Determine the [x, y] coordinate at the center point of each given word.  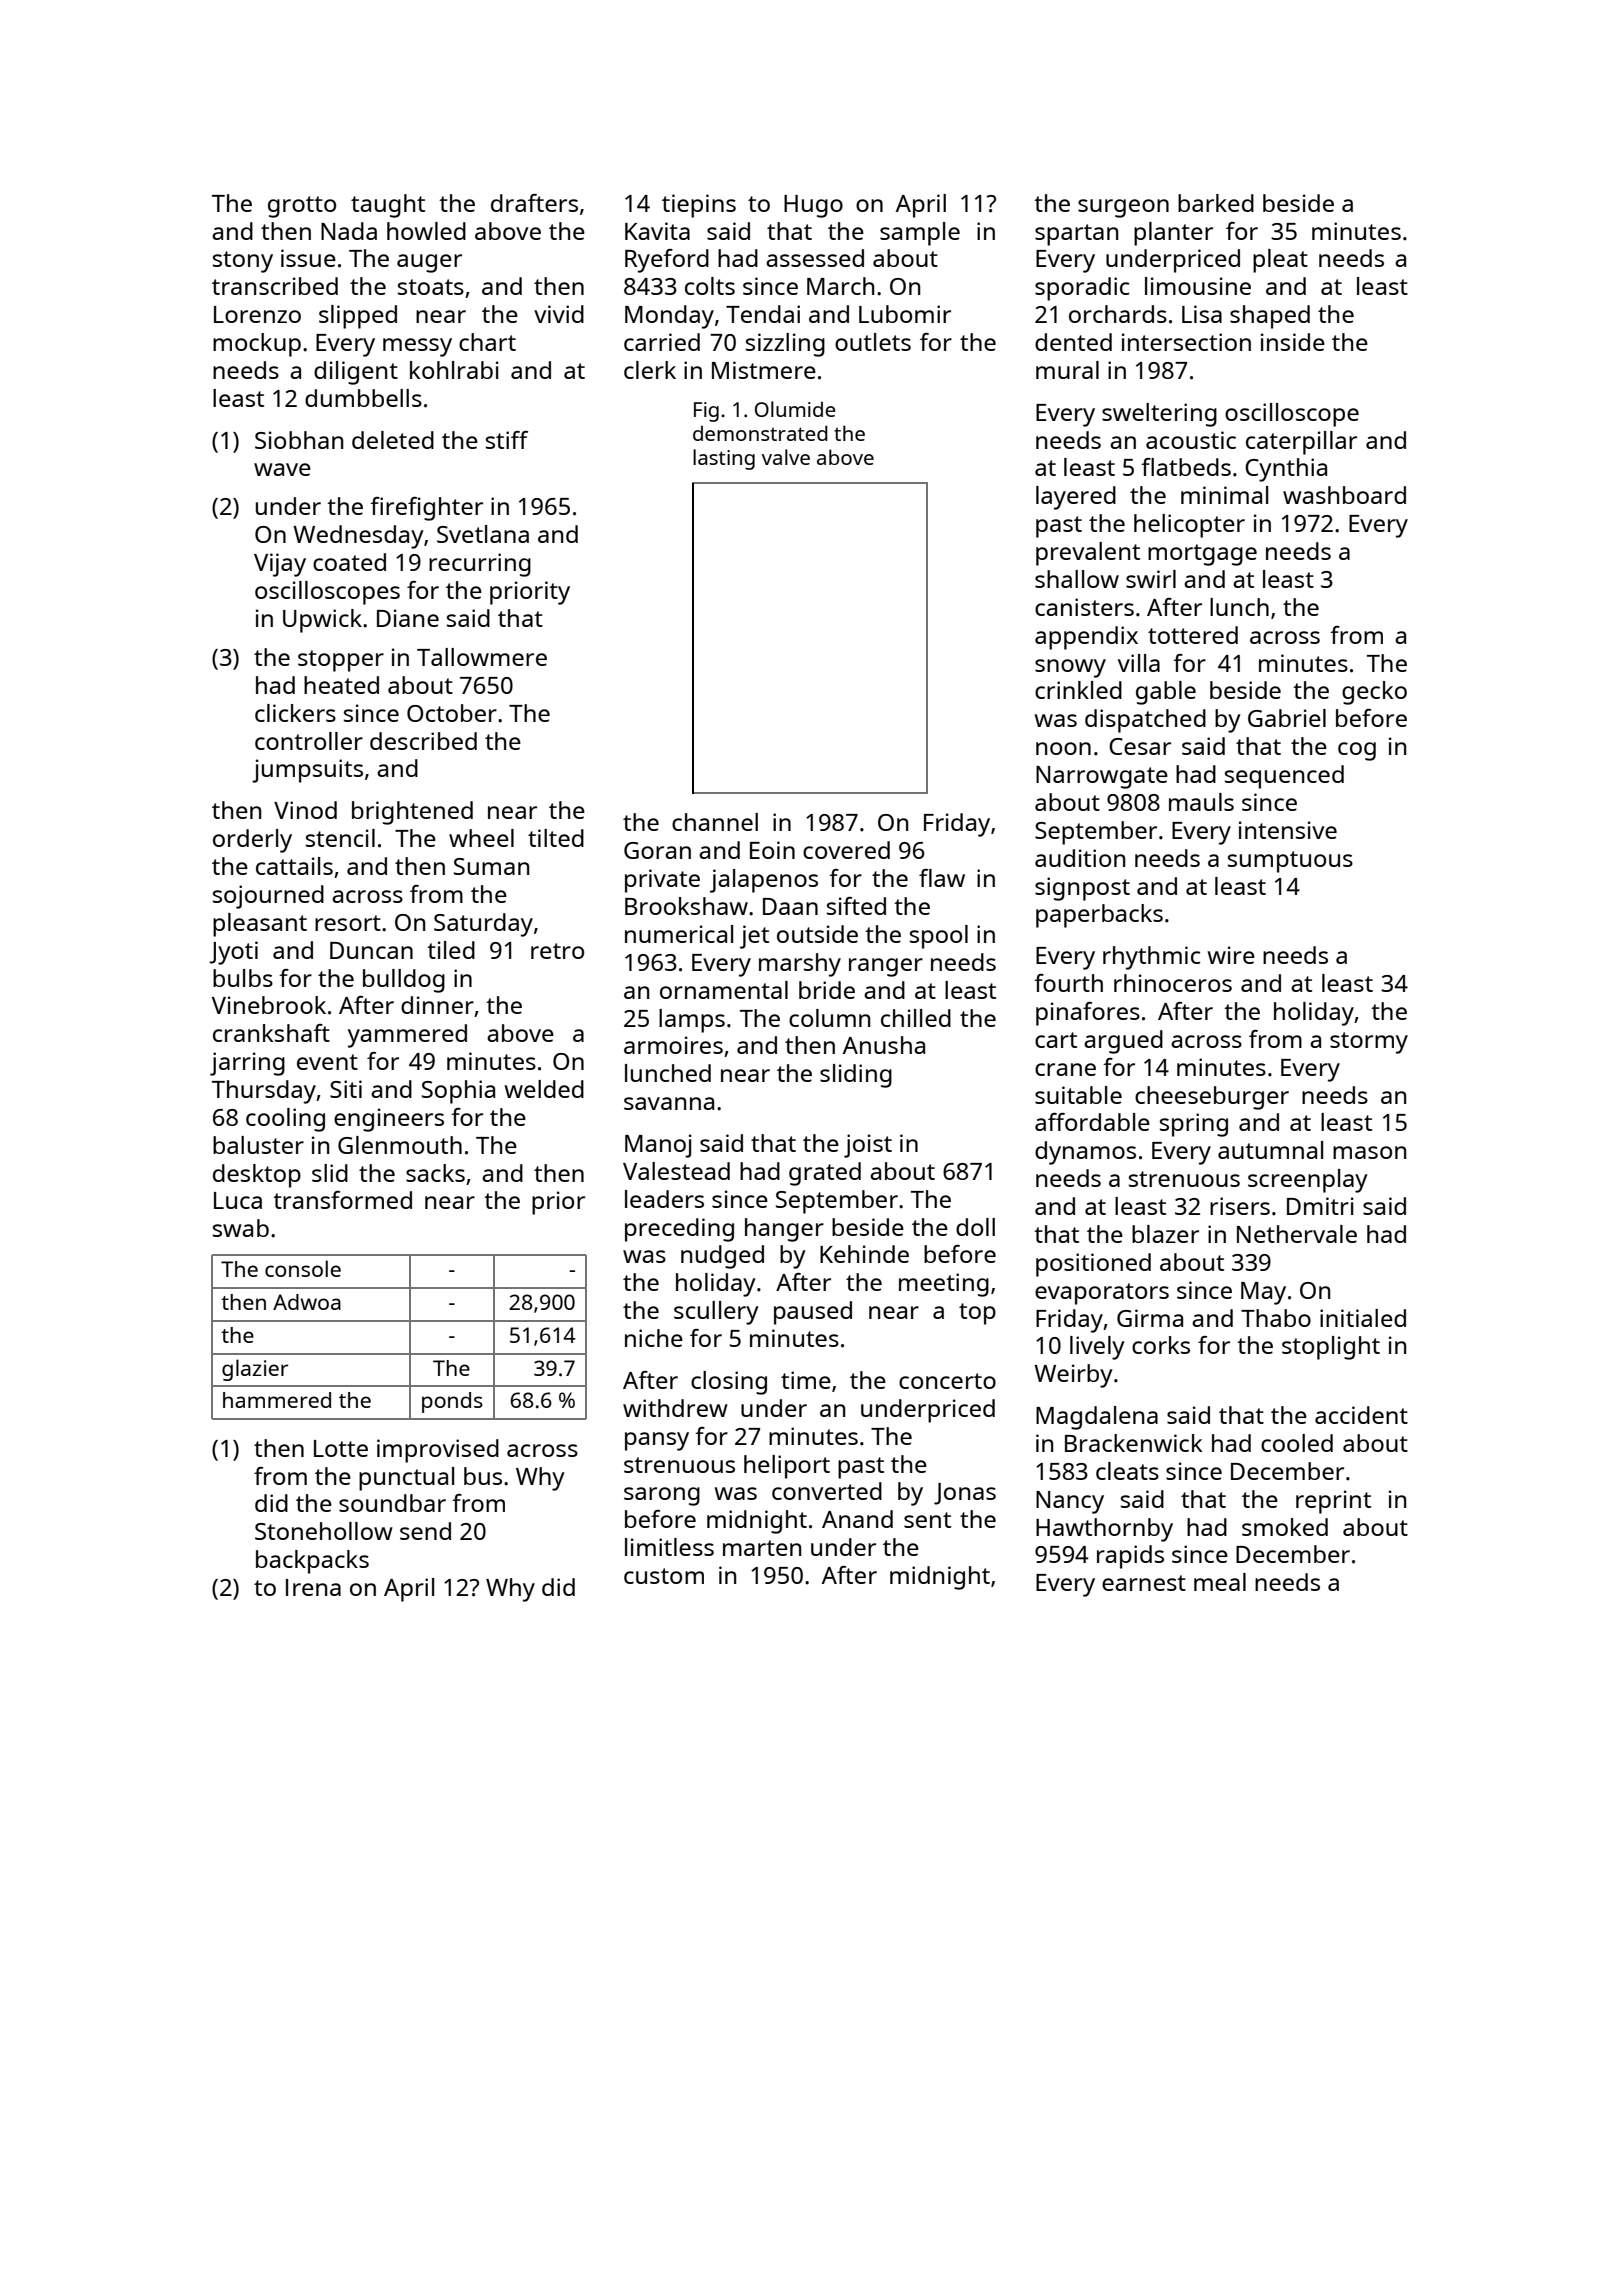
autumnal [1270, 1150]
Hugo [813, 206]
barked [1216, 203]
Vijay [280, 565]
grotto [302, 207]
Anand [857, 1519]
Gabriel [1287, 718]
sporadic [1082, 289]
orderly [252, 841]
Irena [313, 1587]
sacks [435, 1173]
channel [715, 822]
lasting [724, 459]
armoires [673, 1045]
